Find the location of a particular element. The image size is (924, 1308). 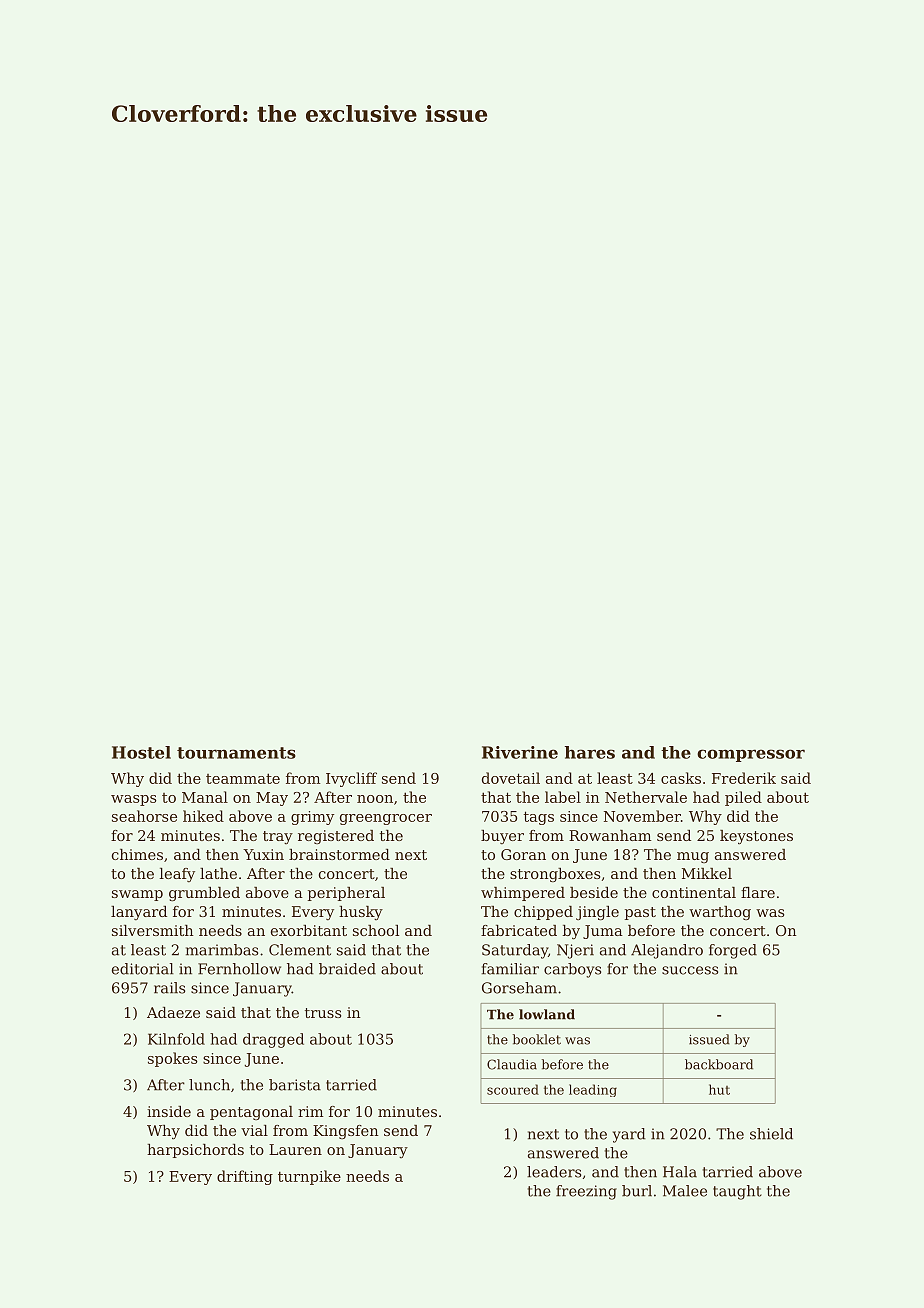

registered is located at coordinates (336, 837).
